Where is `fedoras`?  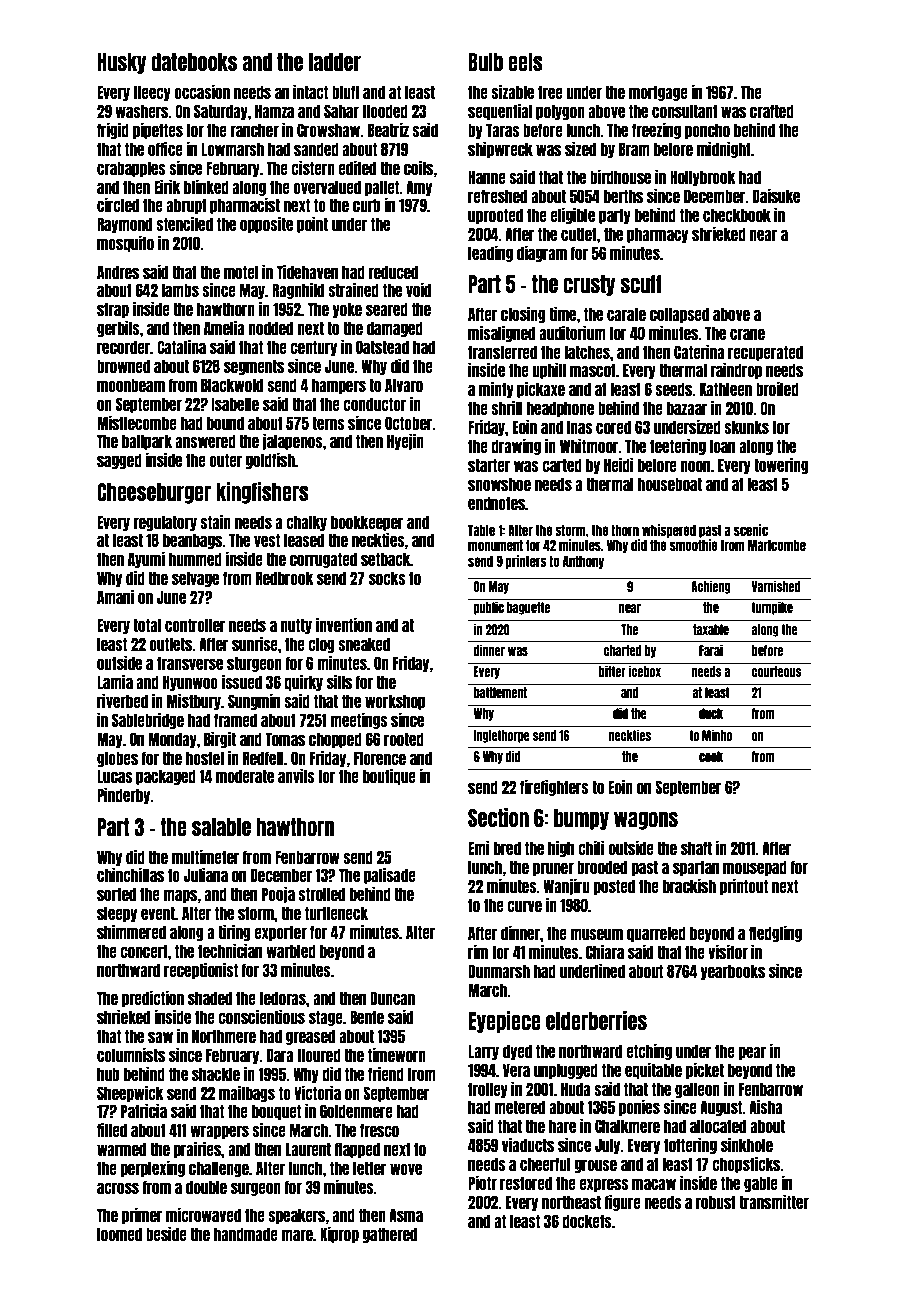 fedoras is located at coordinates (282, 998).
